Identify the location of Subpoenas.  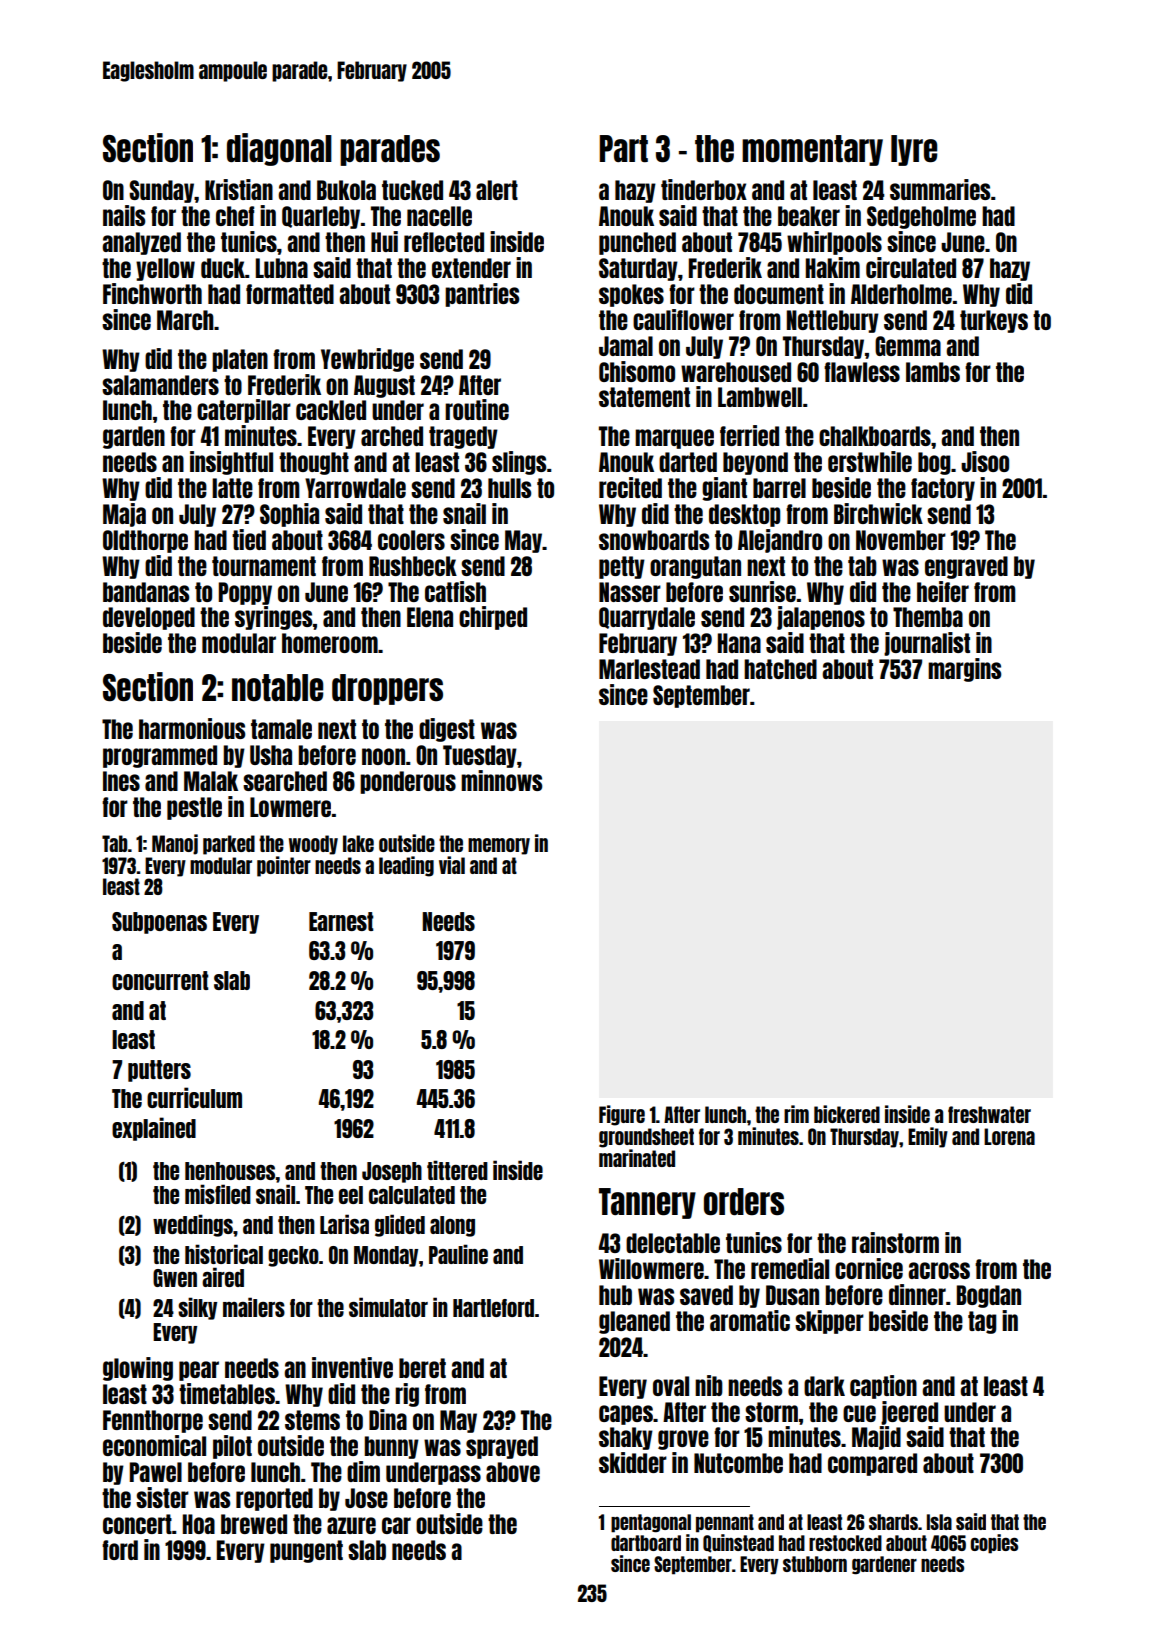
(159, 923).
